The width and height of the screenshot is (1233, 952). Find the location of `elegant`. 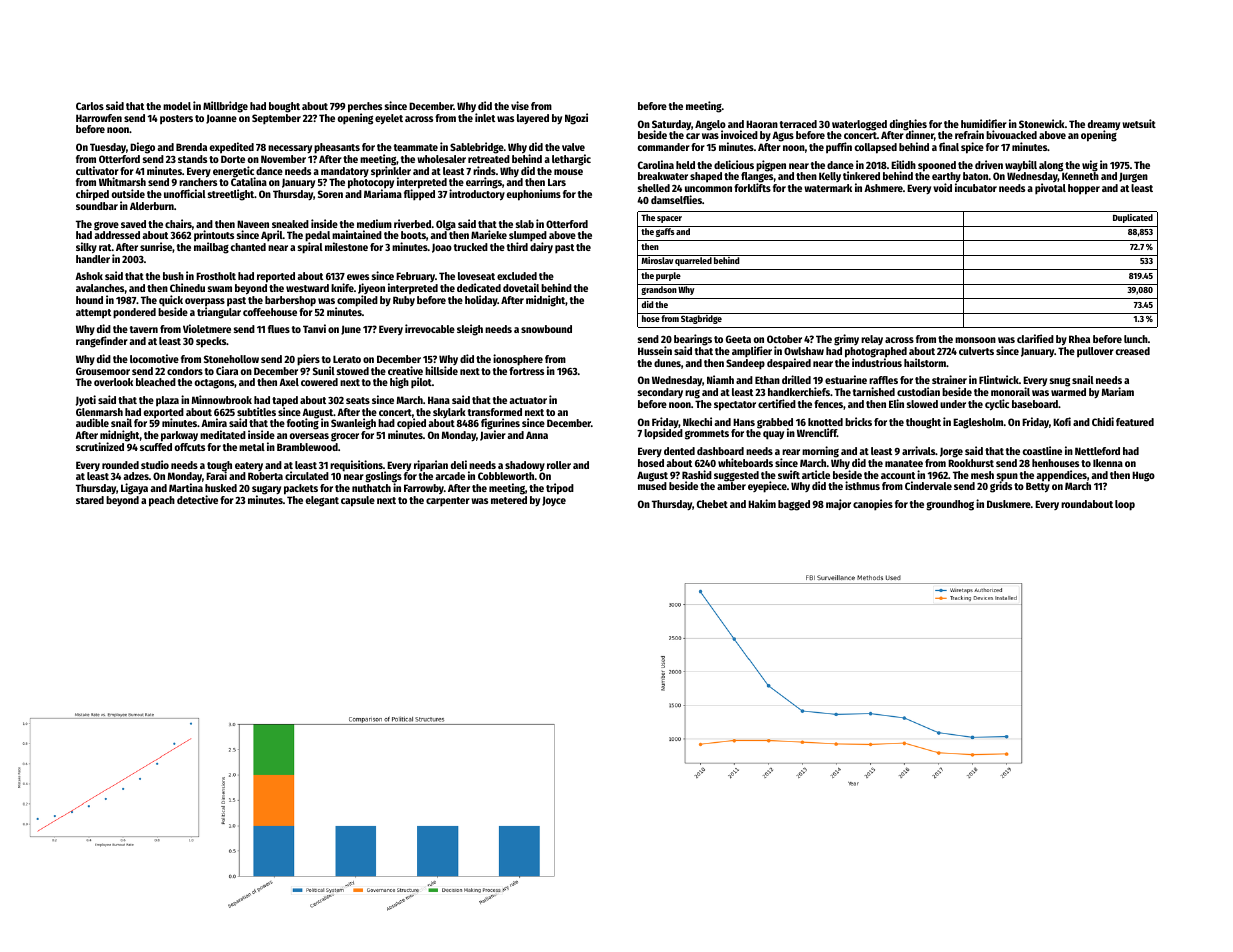

elegant is located at coordinates (322, 501).
